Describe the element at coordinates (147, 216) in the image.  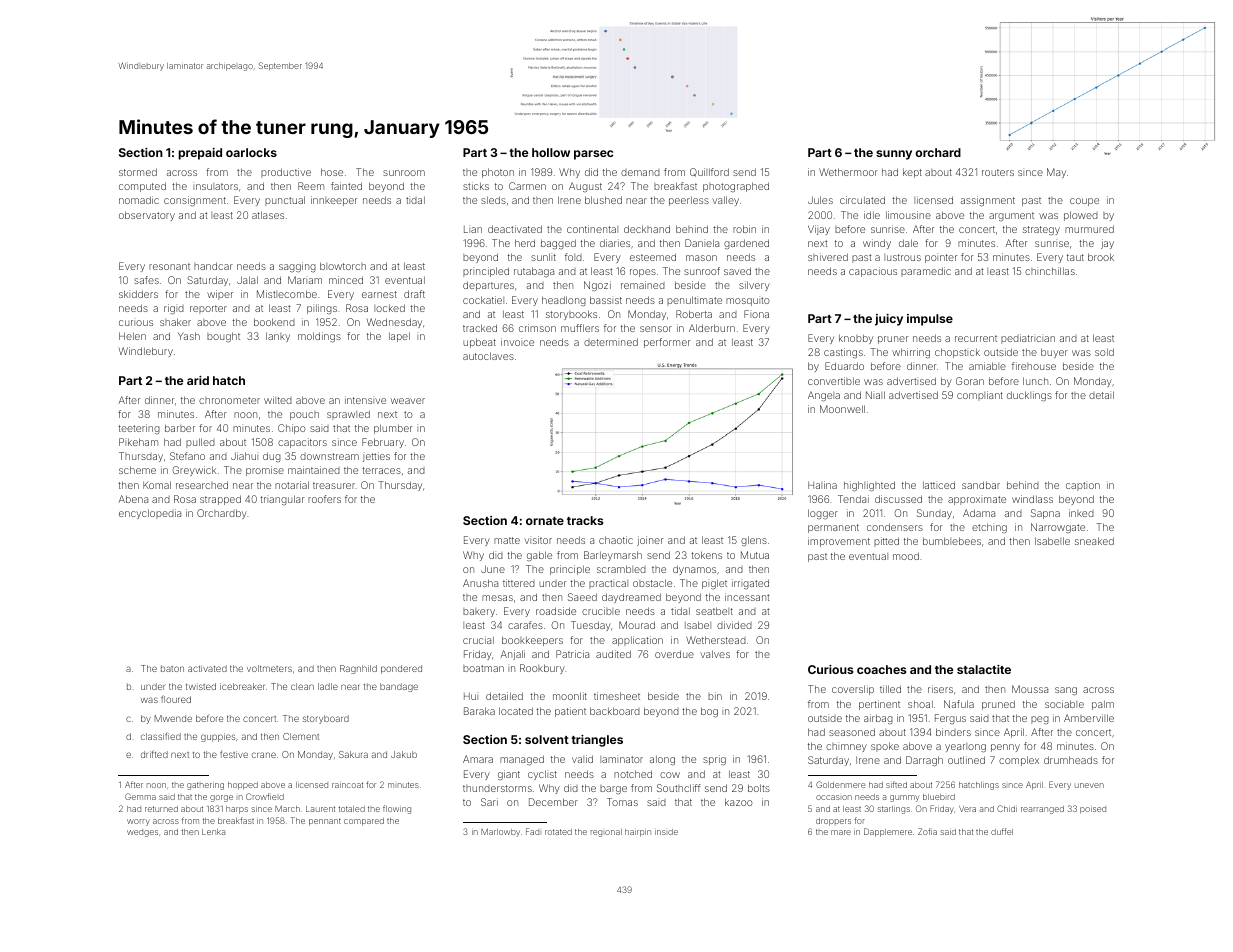
I see `observatory` at that location.
